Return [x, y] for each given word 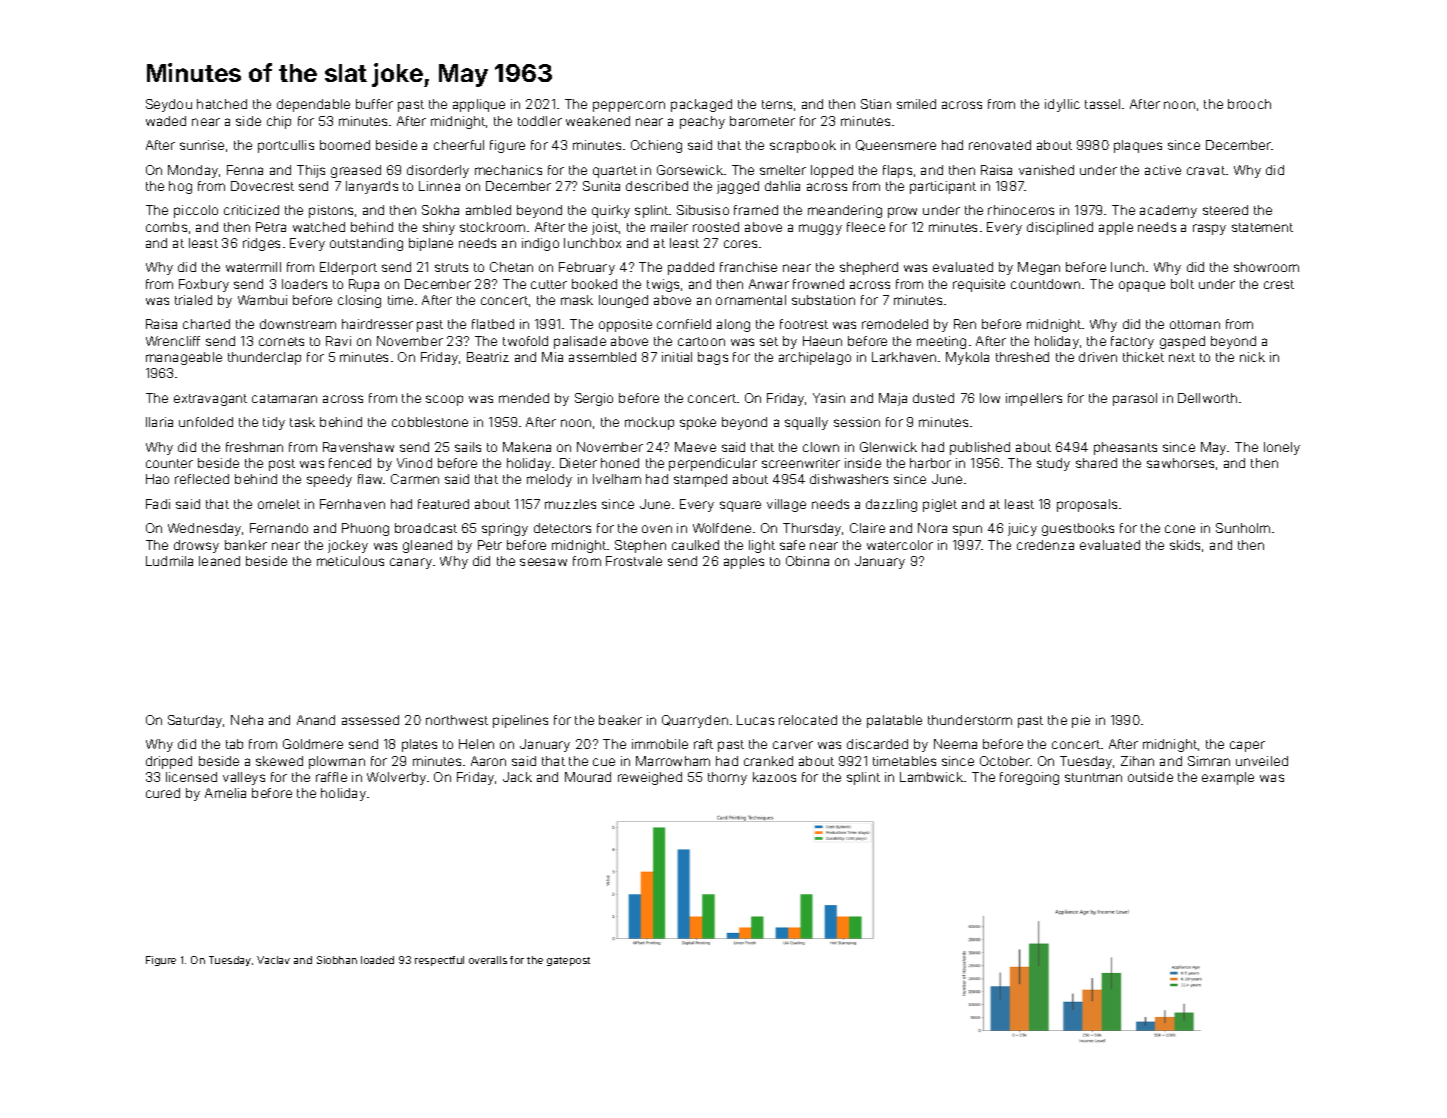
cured [163, 793]
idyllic [1062, 105]
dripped [169, 762]
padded [691, 268]
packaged [701, 105]
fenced [350, 463]
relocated [808, 720]
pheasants [1125, 448]
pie [1081, 721]
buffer [374, 104]
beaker [620, 720]
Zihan [1137, 761]
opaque [1142, 286]
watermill [253, 267]
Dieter [578, 463]
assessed [370, 720]
